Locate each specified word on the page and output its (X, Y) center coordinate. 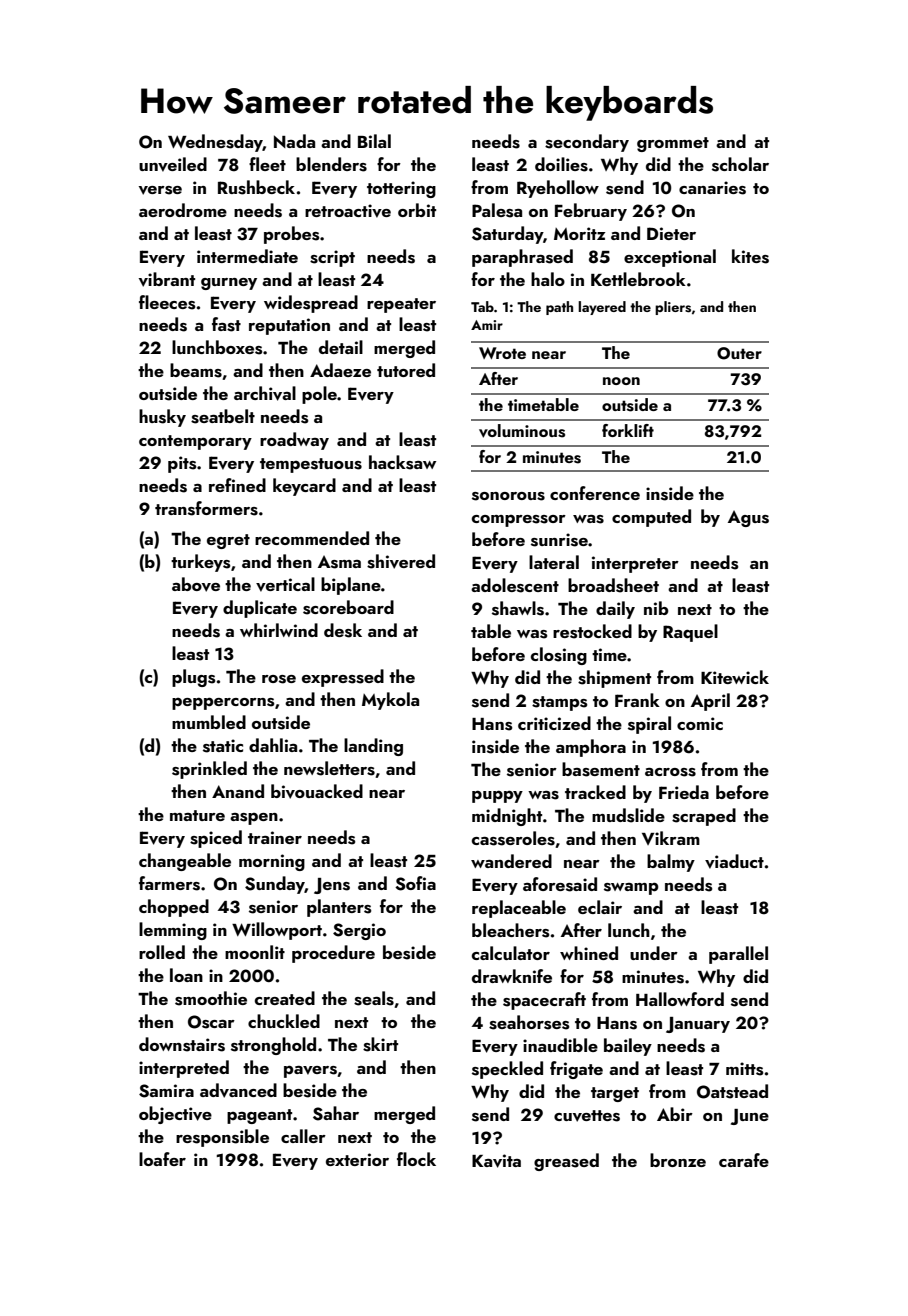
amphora (591, 748)
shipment (614, 679)
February (591, 212)
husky (162, 418)
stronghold (273, 1046)
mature (197, 815)
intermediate (247, 256)
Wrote (502, 353)
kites (750, 256)
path (559, 308)
